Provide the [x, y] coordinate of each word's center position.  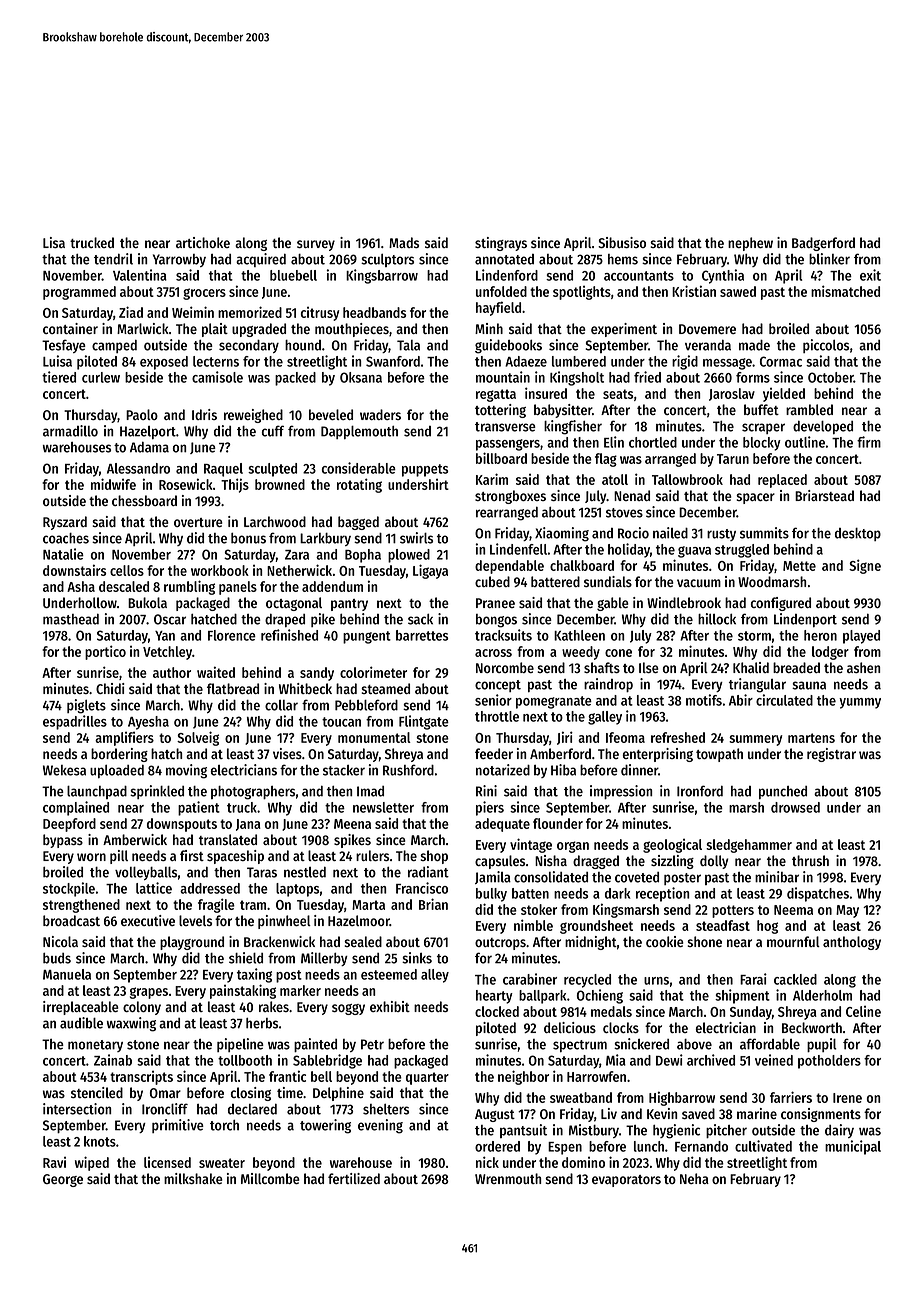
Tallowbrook [687, 479]
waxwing [131, 1024]
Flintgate [424, 722]
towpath [719, 755]
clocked [497, 1011]
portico [105, 652]
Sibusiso [622, 242]
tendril [113, 259]
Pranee [495, 603]
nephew [750, 244]
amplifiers [124, 739]
